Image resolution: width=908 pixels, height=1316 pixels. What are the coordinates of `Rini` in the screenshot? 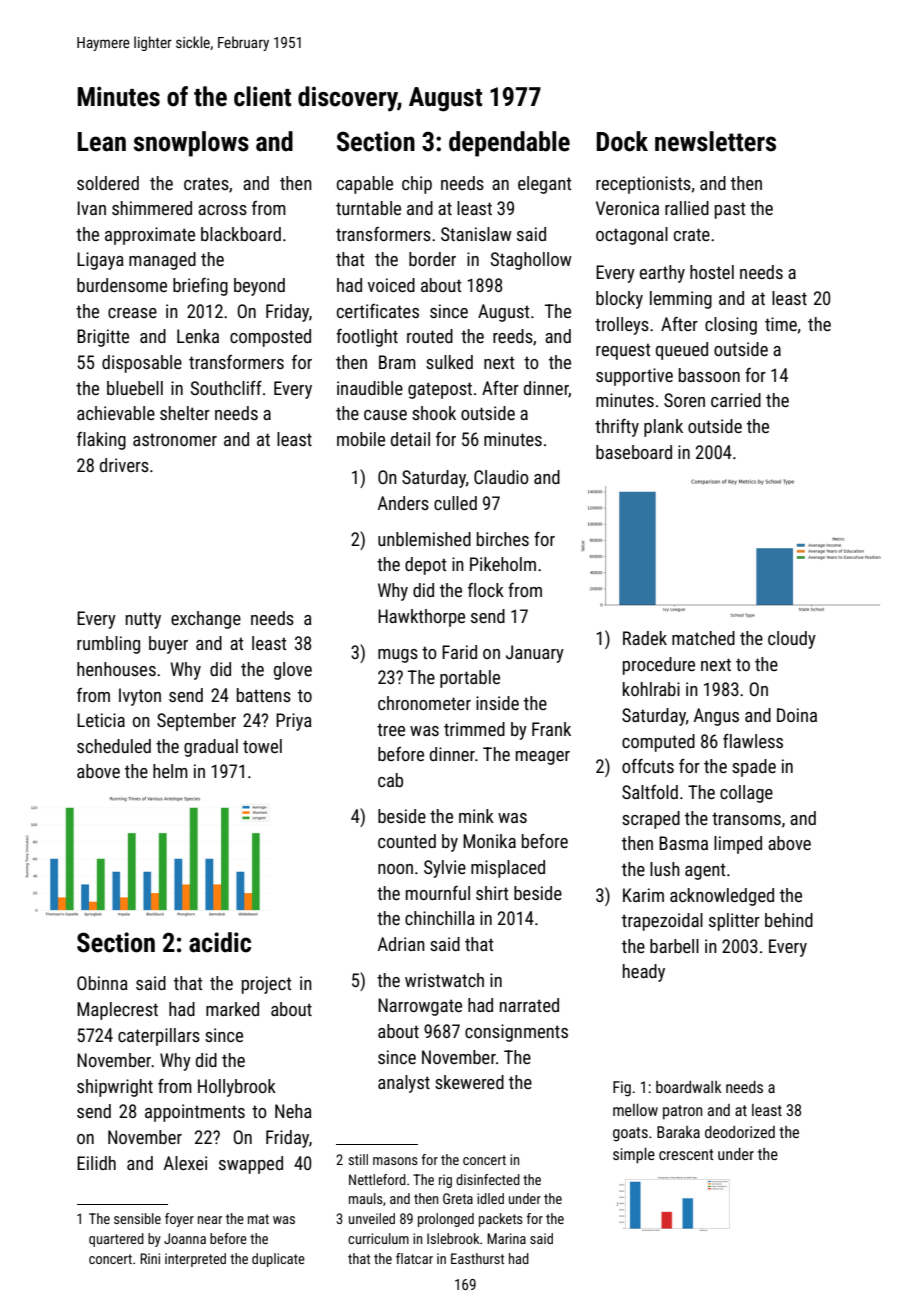 It's located at (150, 1258).
